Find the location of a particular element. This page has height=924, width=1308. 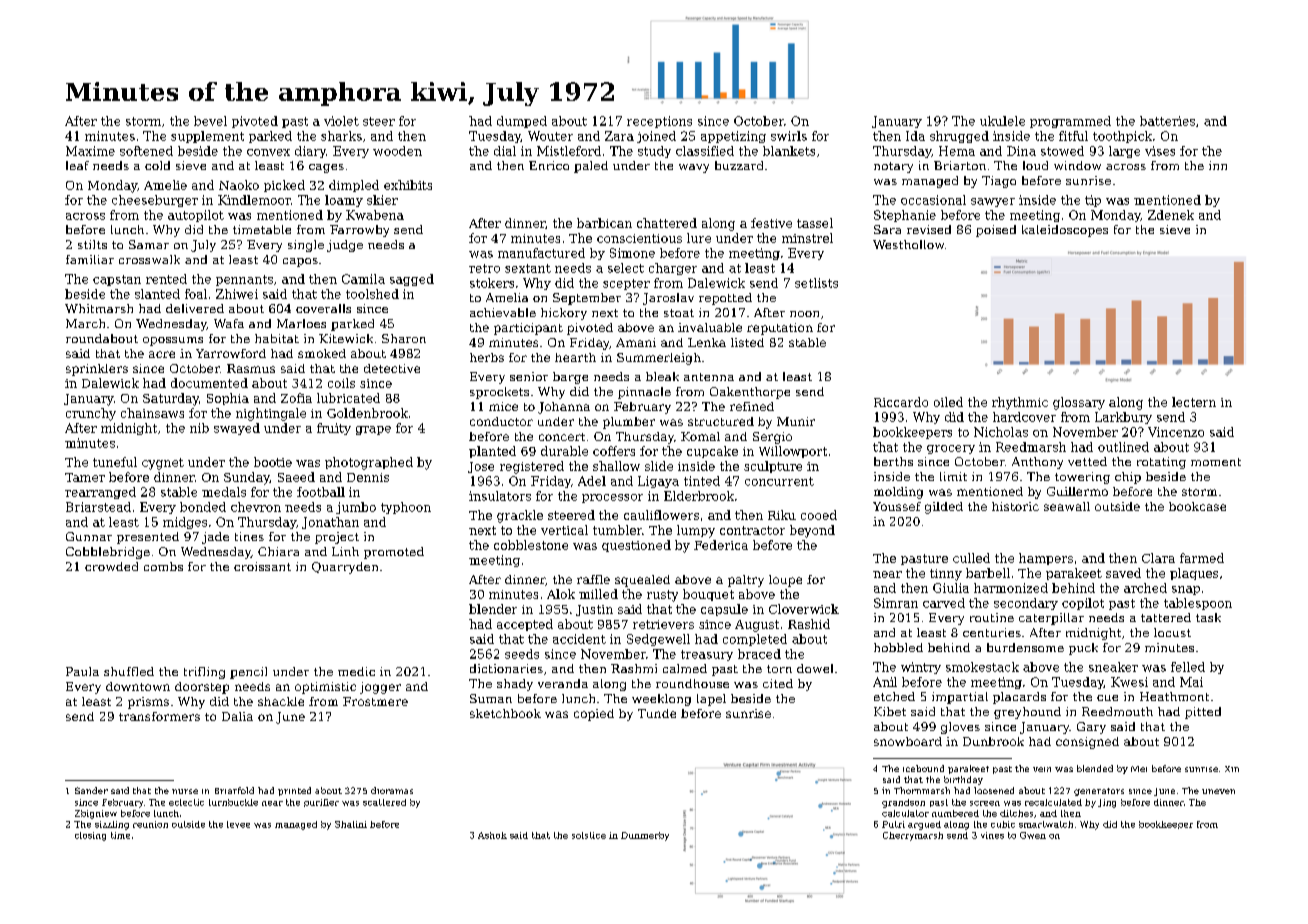

Ashok is located at coordinates (492, 835).
